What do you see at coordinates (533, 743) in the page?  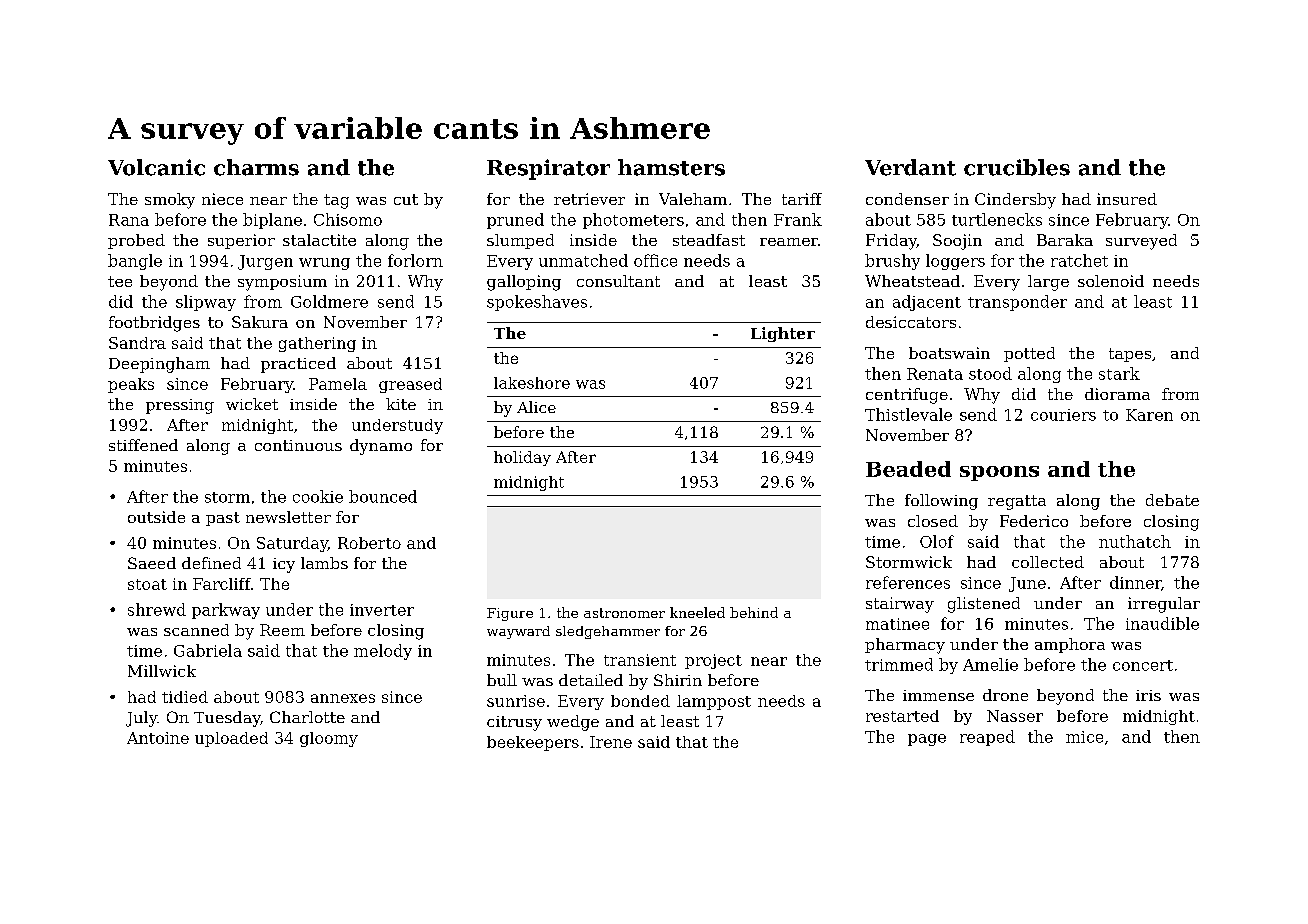 I see `beekeepers` at bounding box center [533, 743].
